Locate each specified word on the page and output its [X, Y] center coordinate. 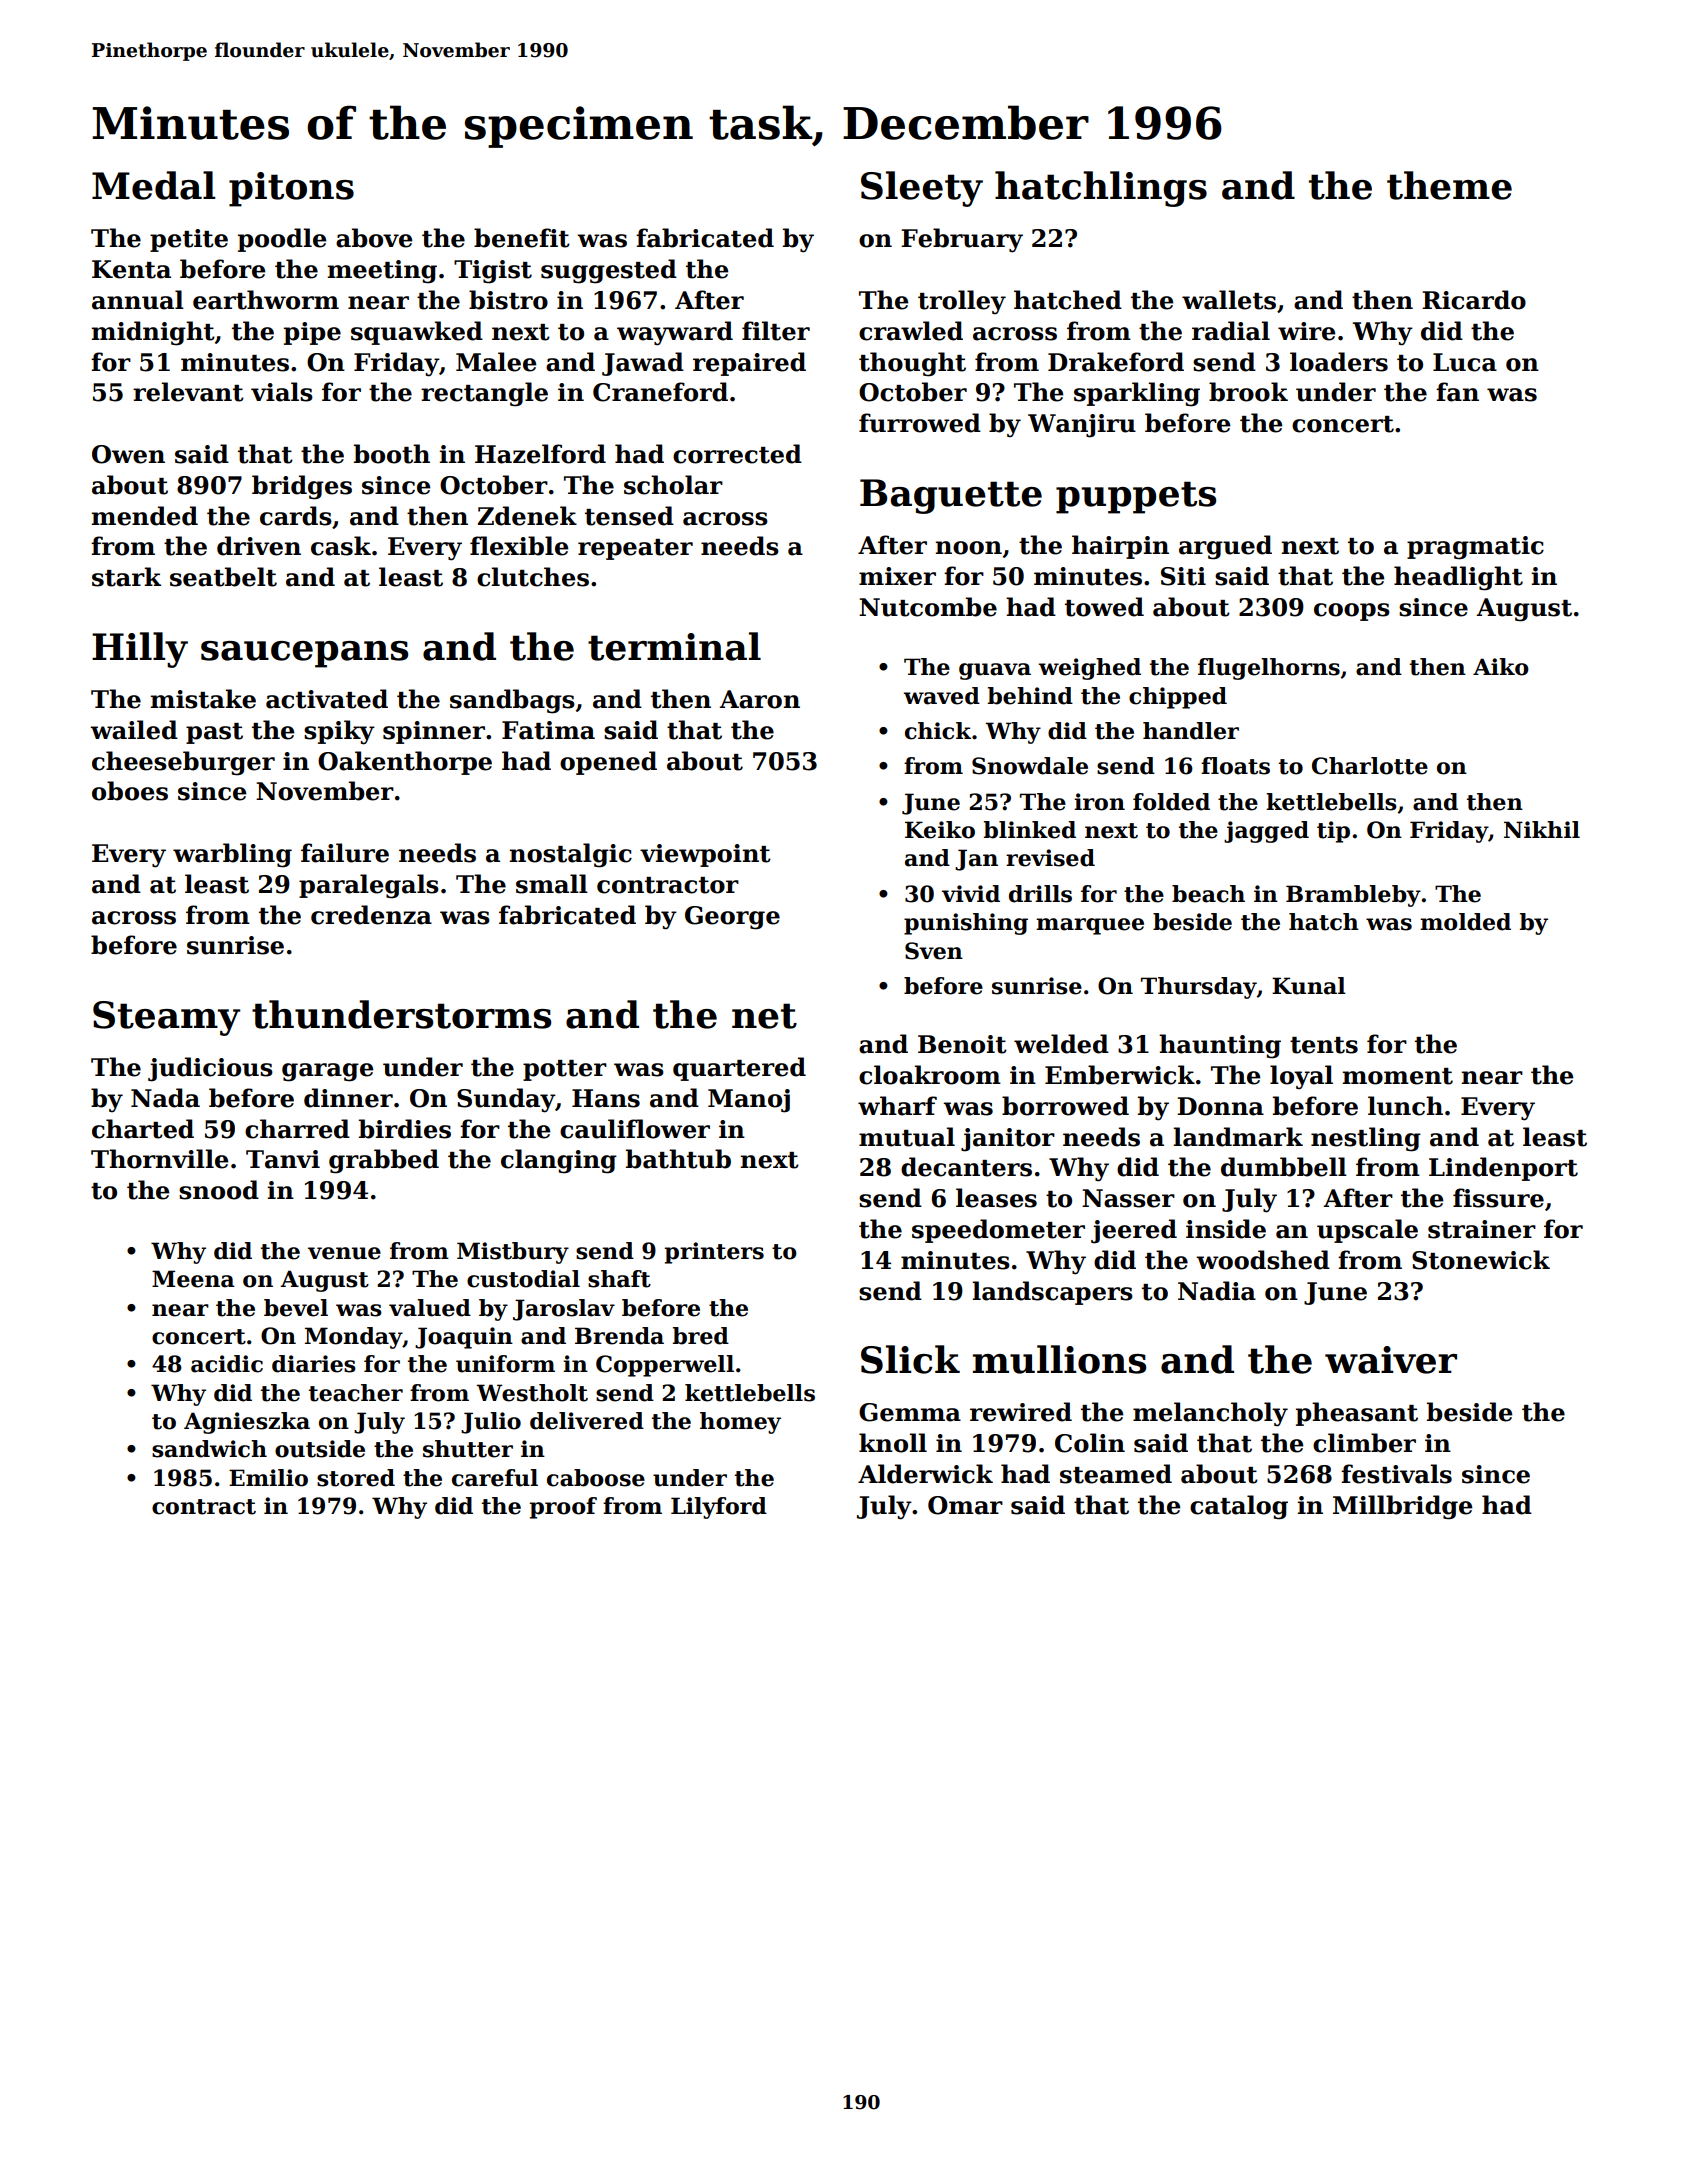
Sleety [922, 189]
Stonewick [1481, 1260]
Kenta [131, 269]
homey [740, 1423]
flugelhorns [1269, 669]
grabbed [384, 1161]
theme [1449, 185]
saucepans [304, 654]
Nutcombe [928, 607]
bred [701, 1336]
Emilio [268, 1478]
